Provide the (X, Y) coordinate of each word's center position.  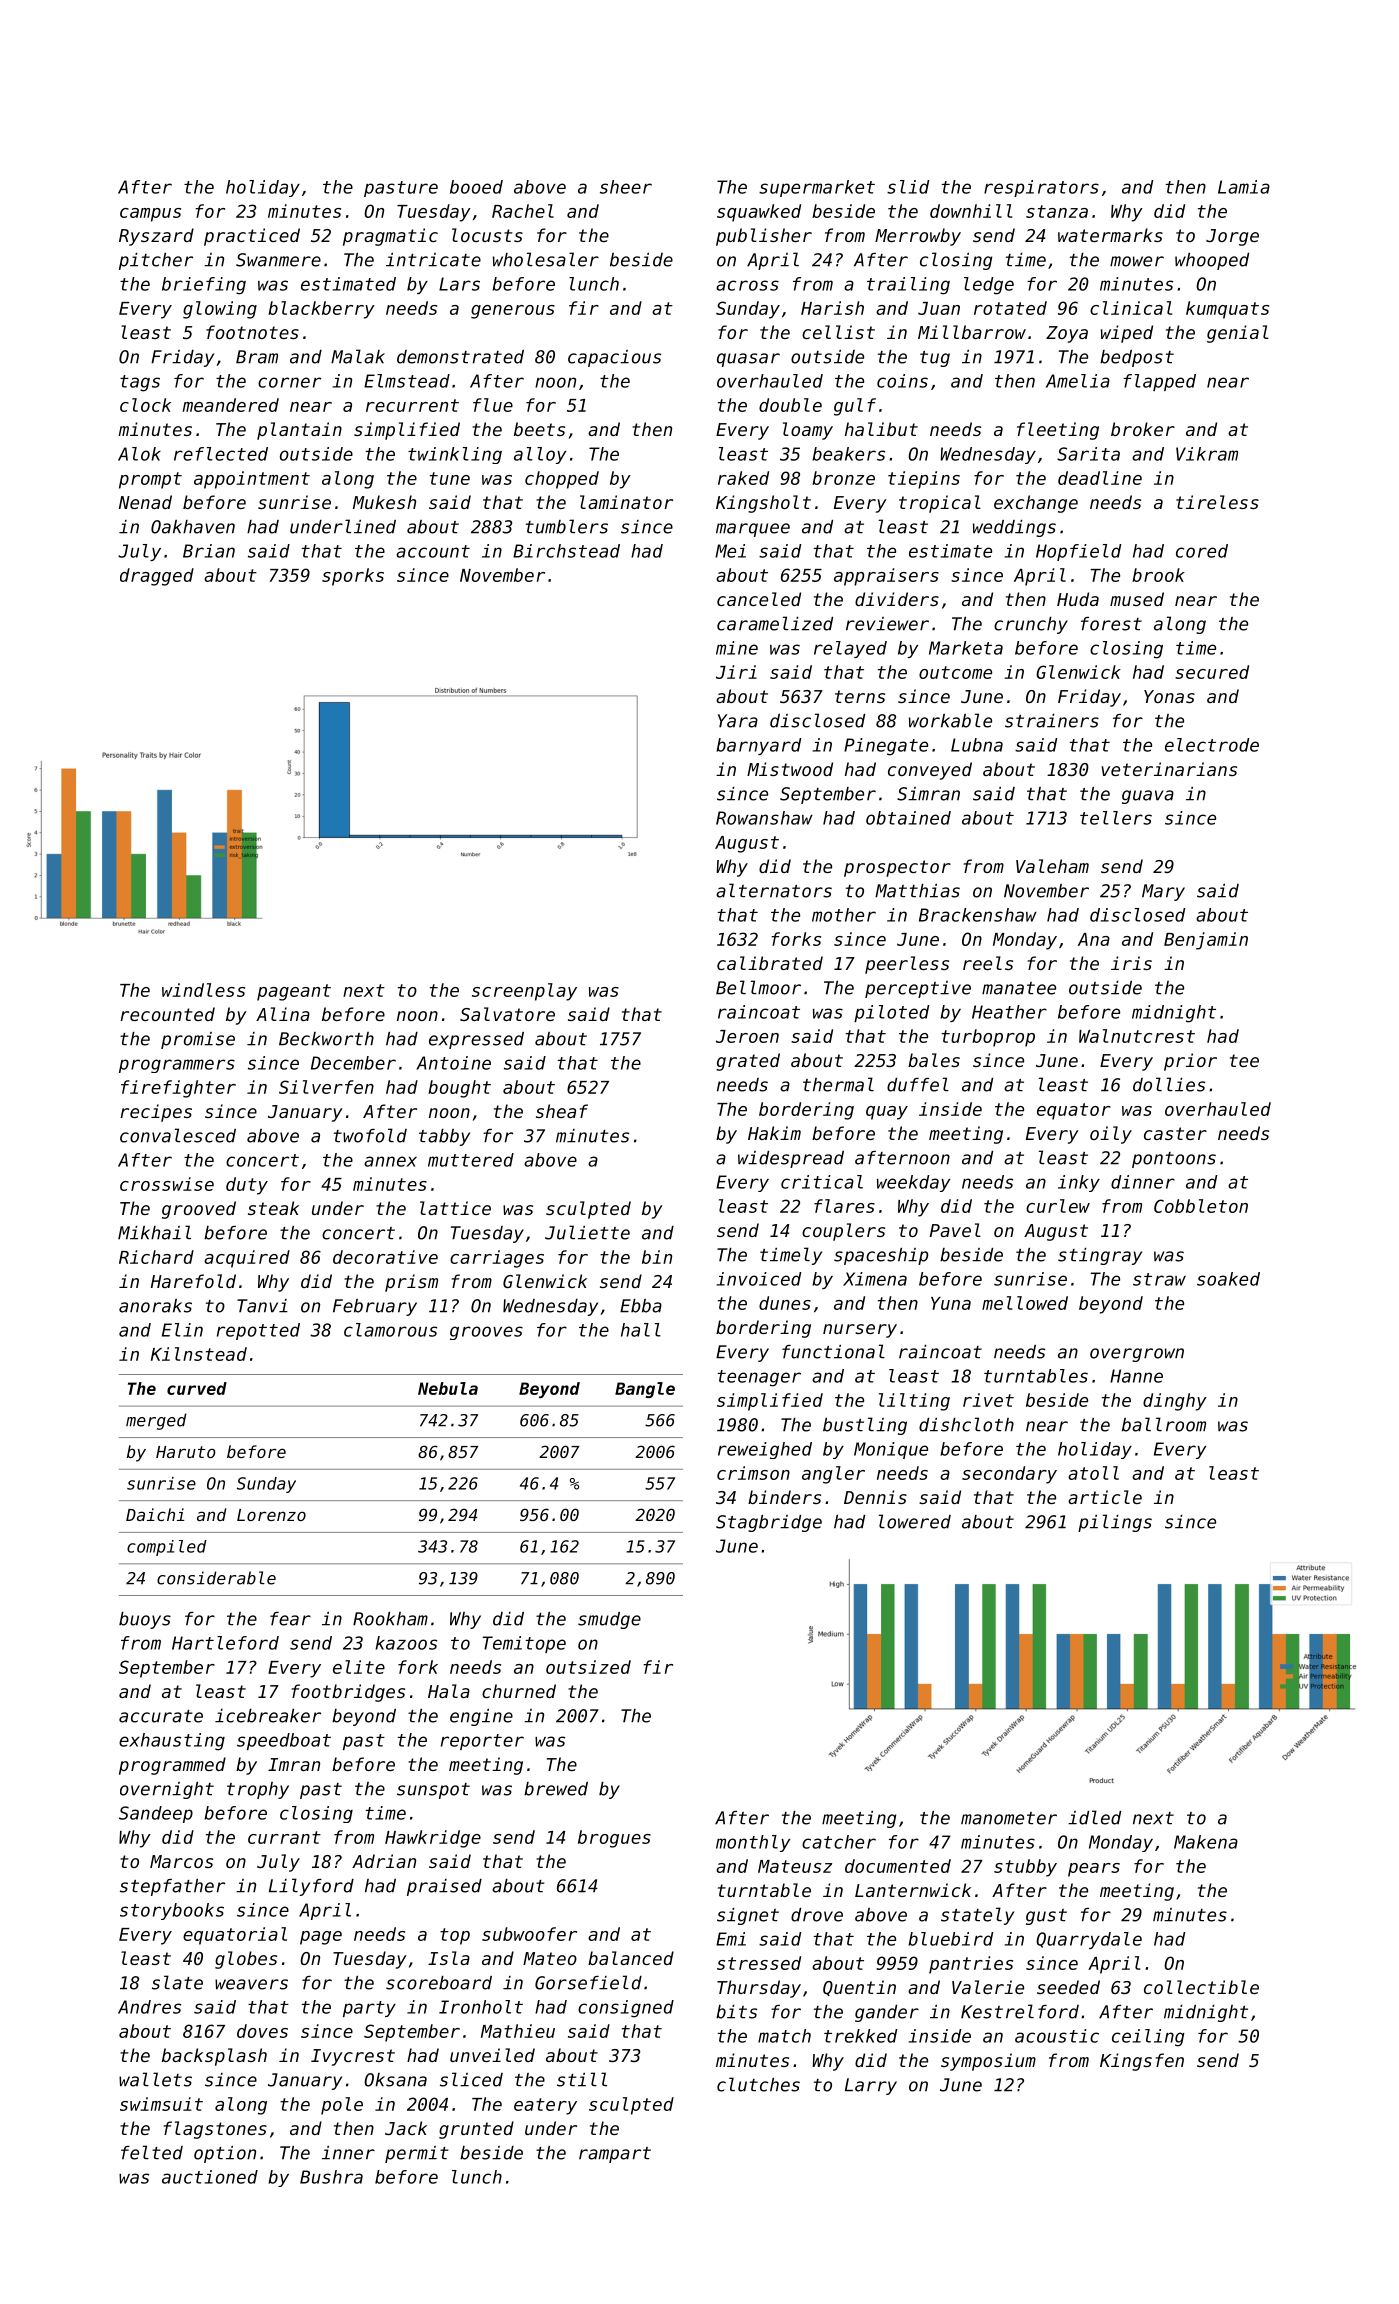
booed (476, 187)
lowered (915, 1521)
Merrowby (918, 237)
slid (908, 187)
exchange (1036, 504)
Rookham (390, 1619)
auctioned (210, 2177)
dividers (897, 599)
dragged (157, 577)
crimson (753, 1473)
